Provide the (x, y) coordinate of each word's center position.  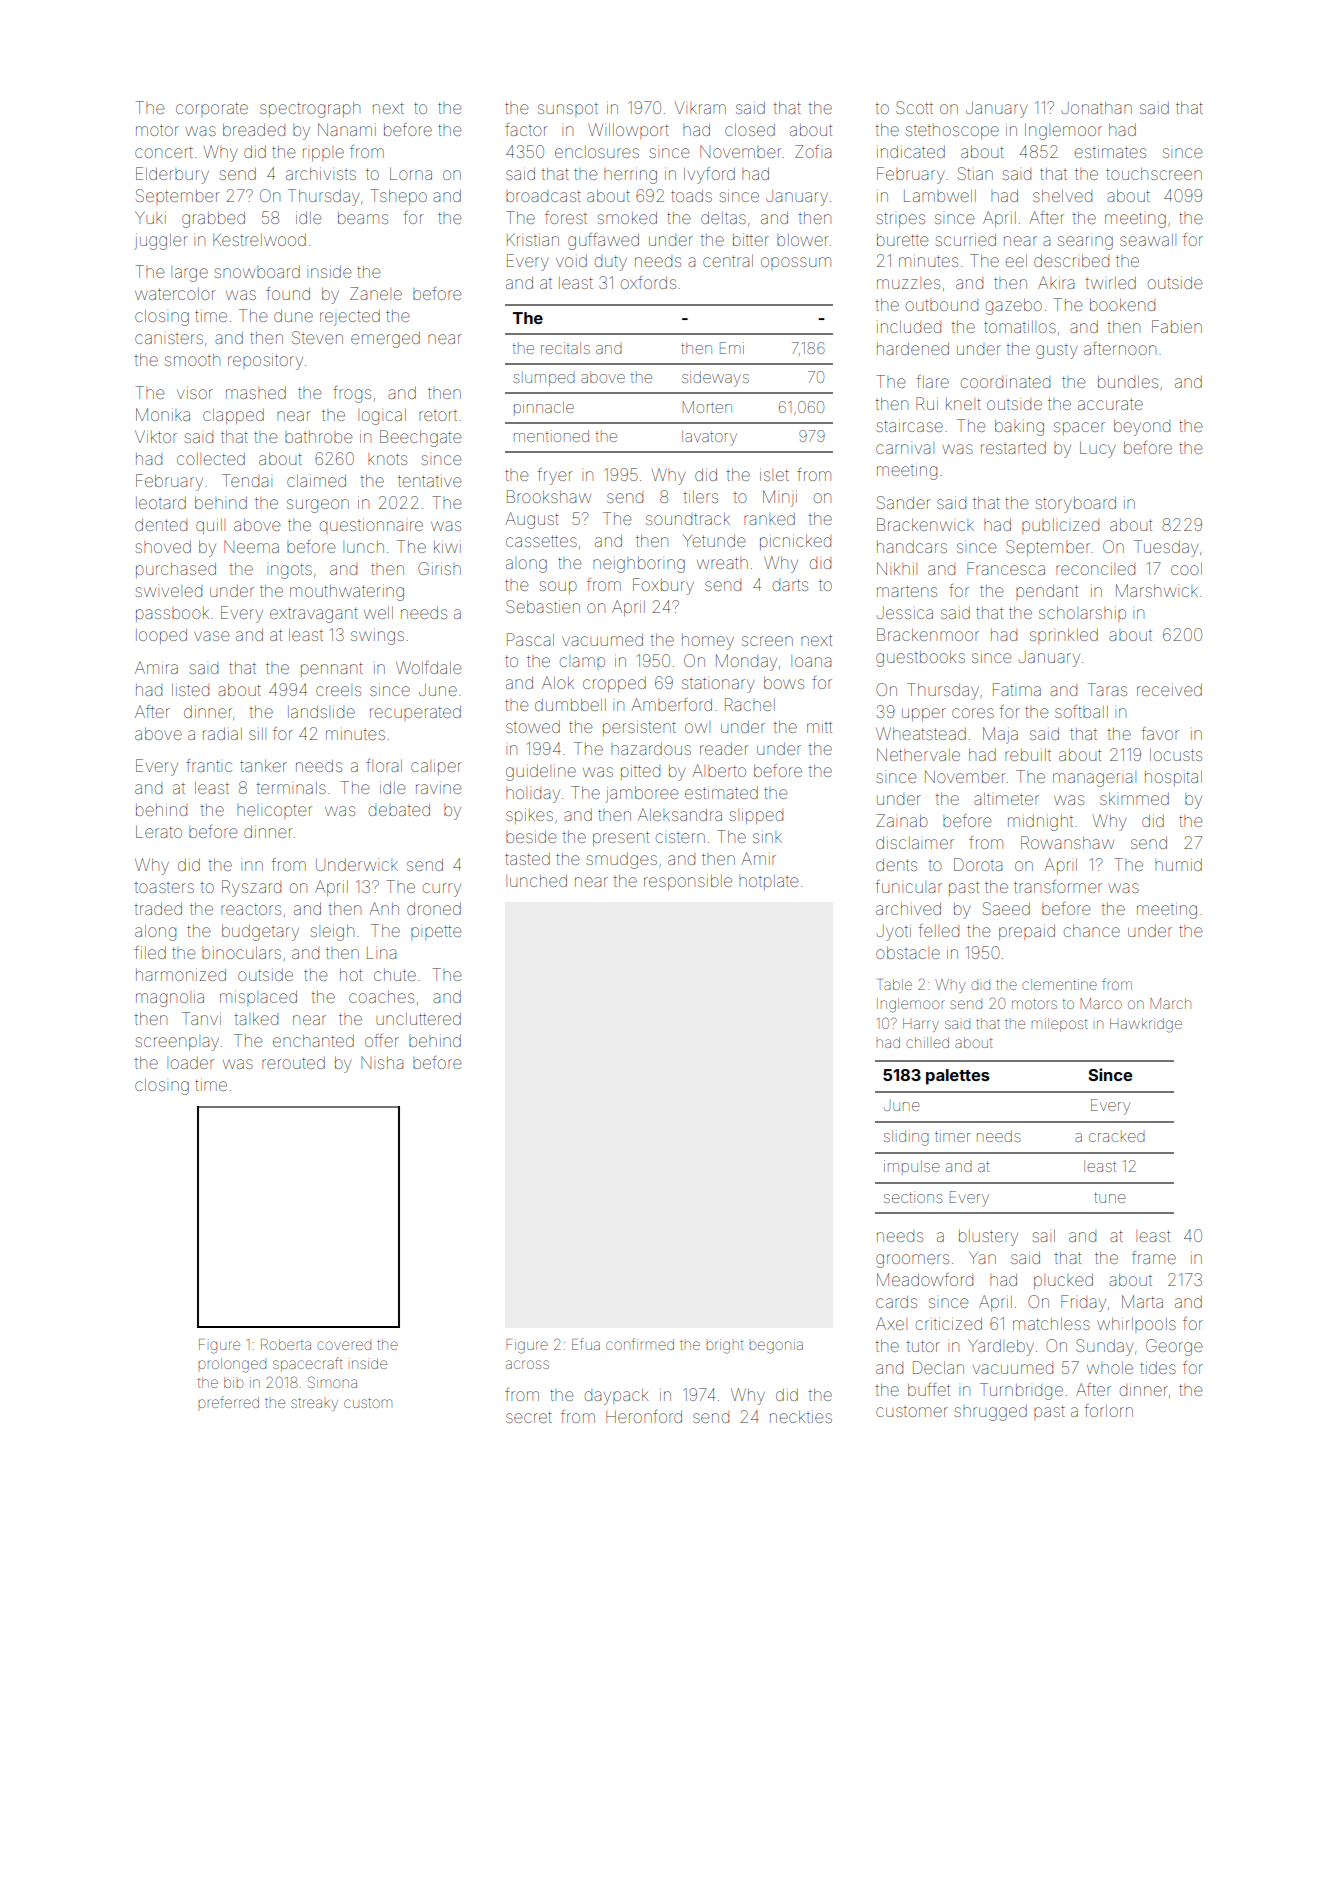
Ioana (811, 661)
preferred (228, 1402)
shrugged (990, 1413)
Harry (921, 1025)
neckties (801, 1416)
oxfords (648, 282)
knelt (963, 404)
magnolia (170, 998)
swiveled (168, 591)
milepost (1060, 1025)
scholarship (1082, 614)
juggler (160, 241)
